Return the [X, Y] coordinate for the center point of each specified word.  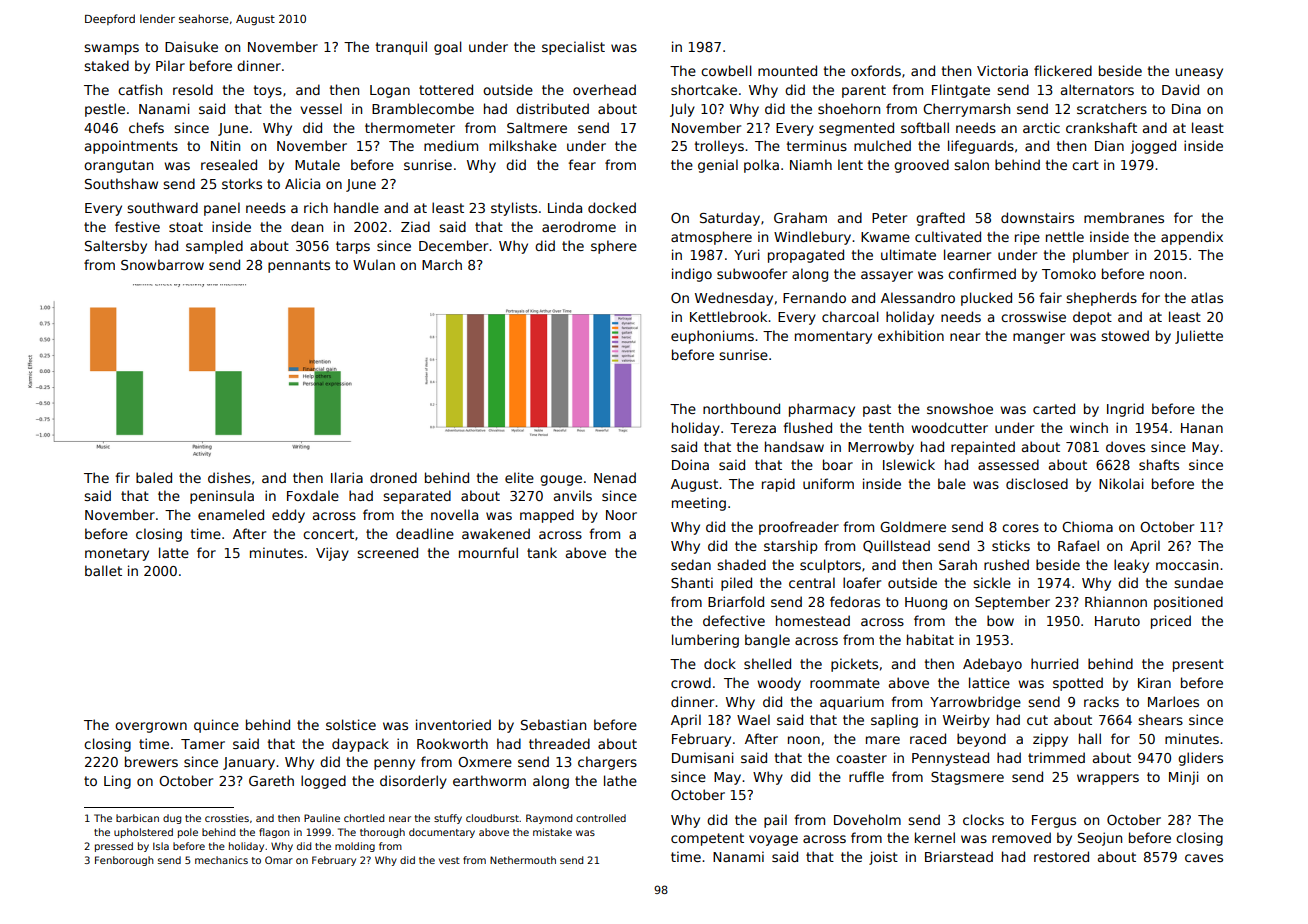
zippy [1050, 740]
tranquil [401, 48]
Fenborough [124, 861]
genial [718, 166]
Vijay [332, 554]
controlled [601, 818]
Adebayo [992, 665]
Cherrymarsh [966, 110]
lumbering [705, 641]
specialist [573, 48]
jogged [1153, 147]
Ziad [415, 226]
